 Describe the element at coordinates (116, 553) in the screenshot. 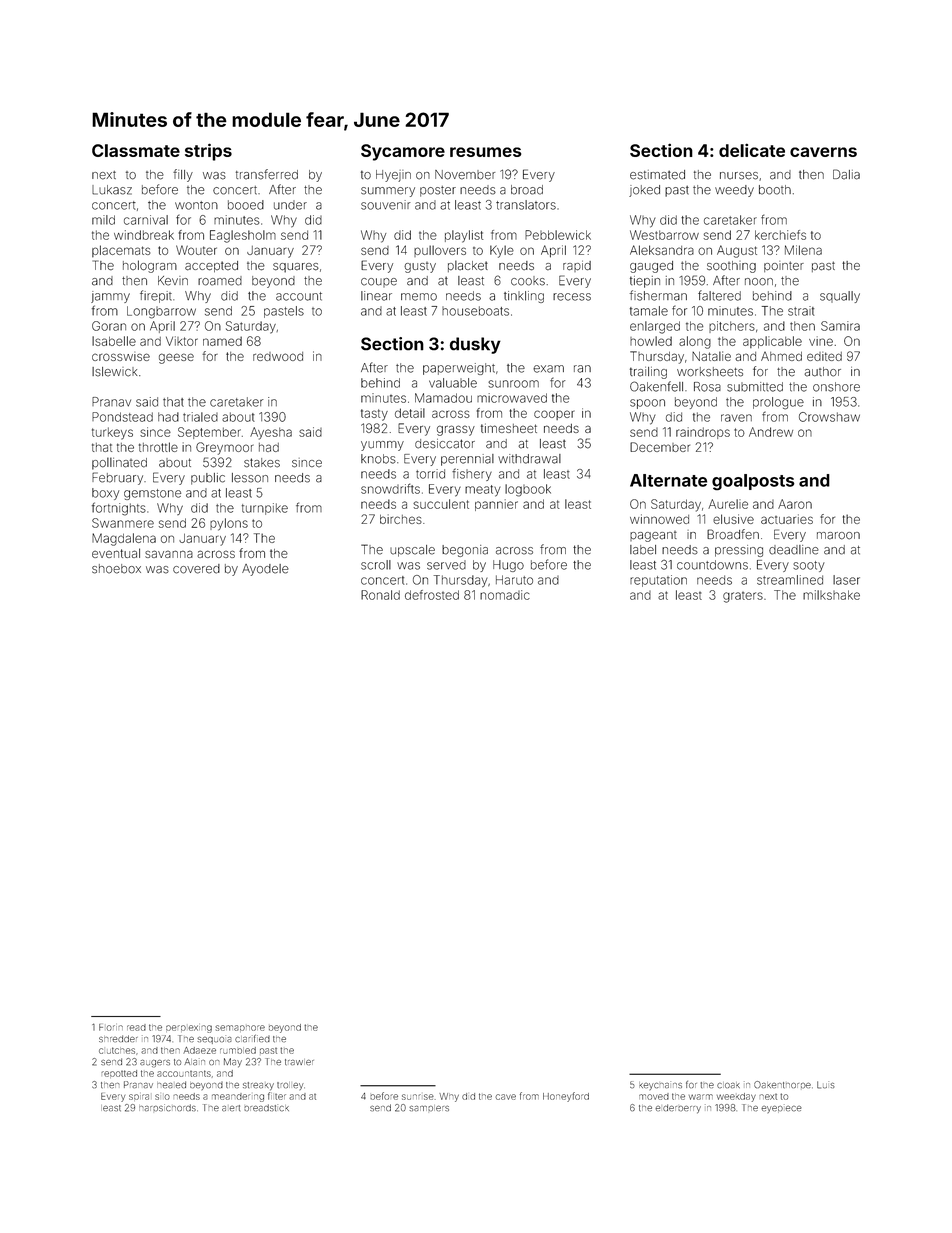

I see `eventual` at that location.
